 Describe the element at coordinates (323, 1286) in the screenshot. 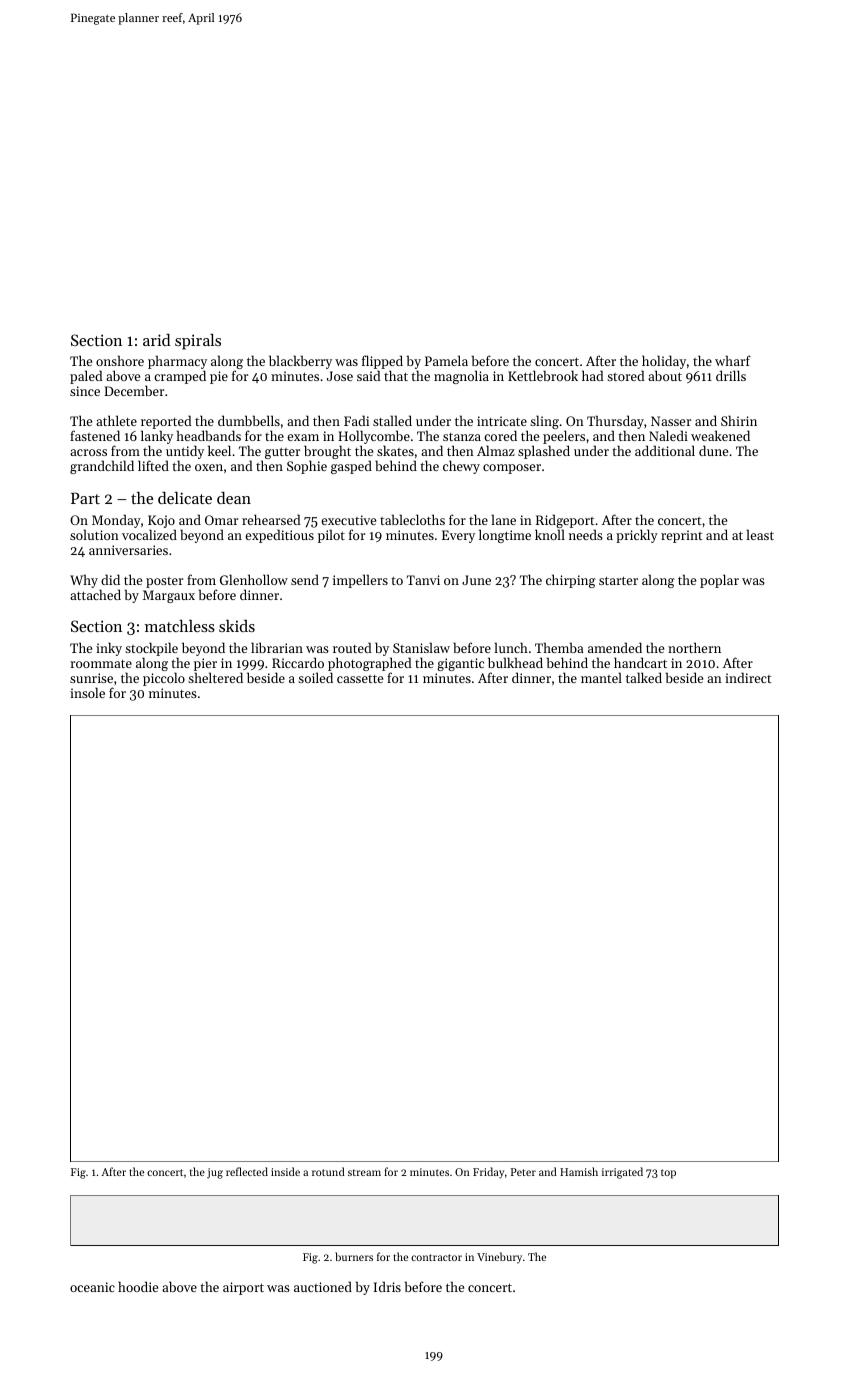

I see `auctioned` at that location.
